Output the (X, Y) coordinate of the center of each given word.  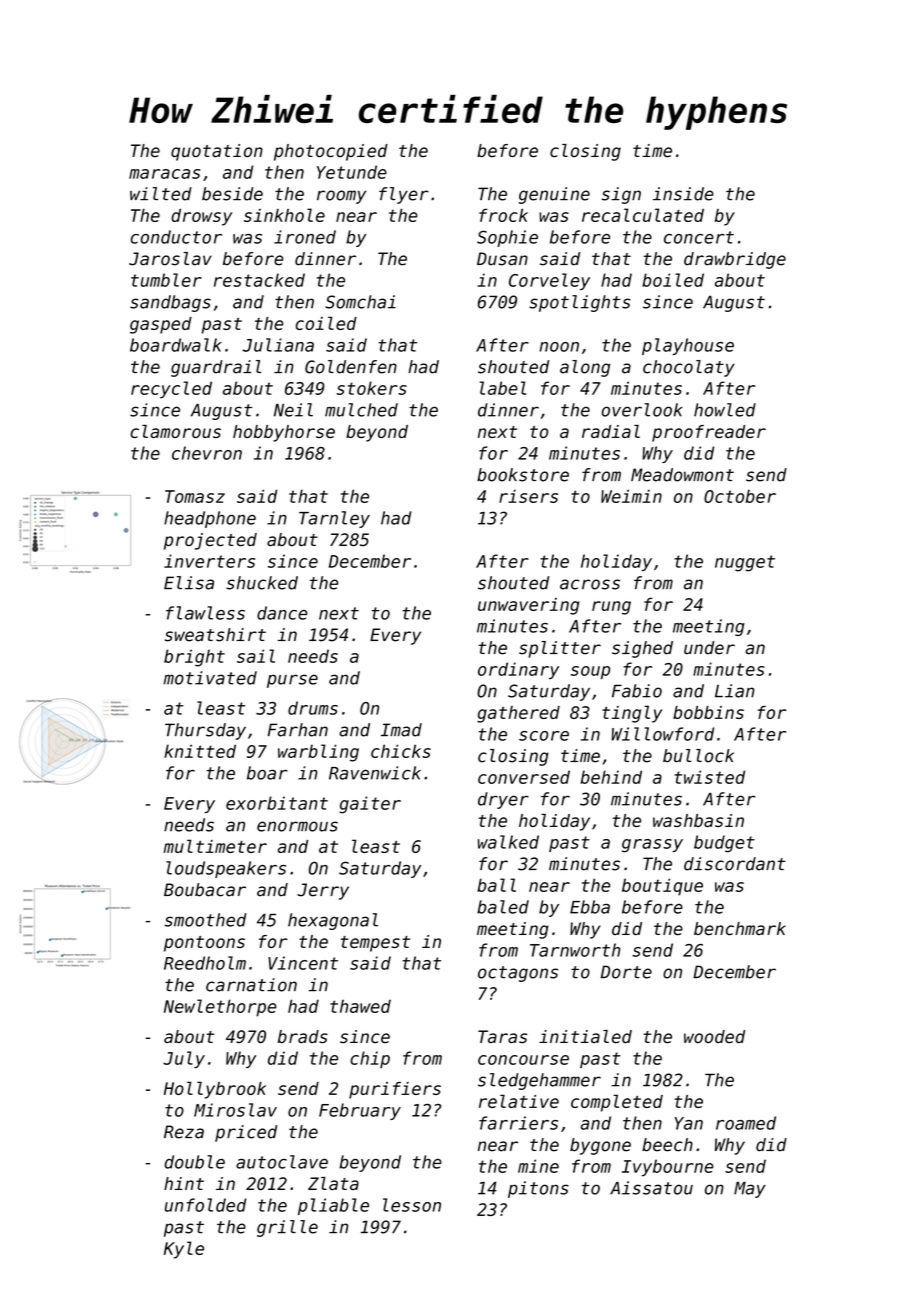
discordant (735, 864)
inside (683, 194)
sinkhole (284, 215)
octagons (518, 974)
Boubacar (205, 890)
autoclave (282, 1162)
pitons (538, 1189)
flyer (404, 195)
